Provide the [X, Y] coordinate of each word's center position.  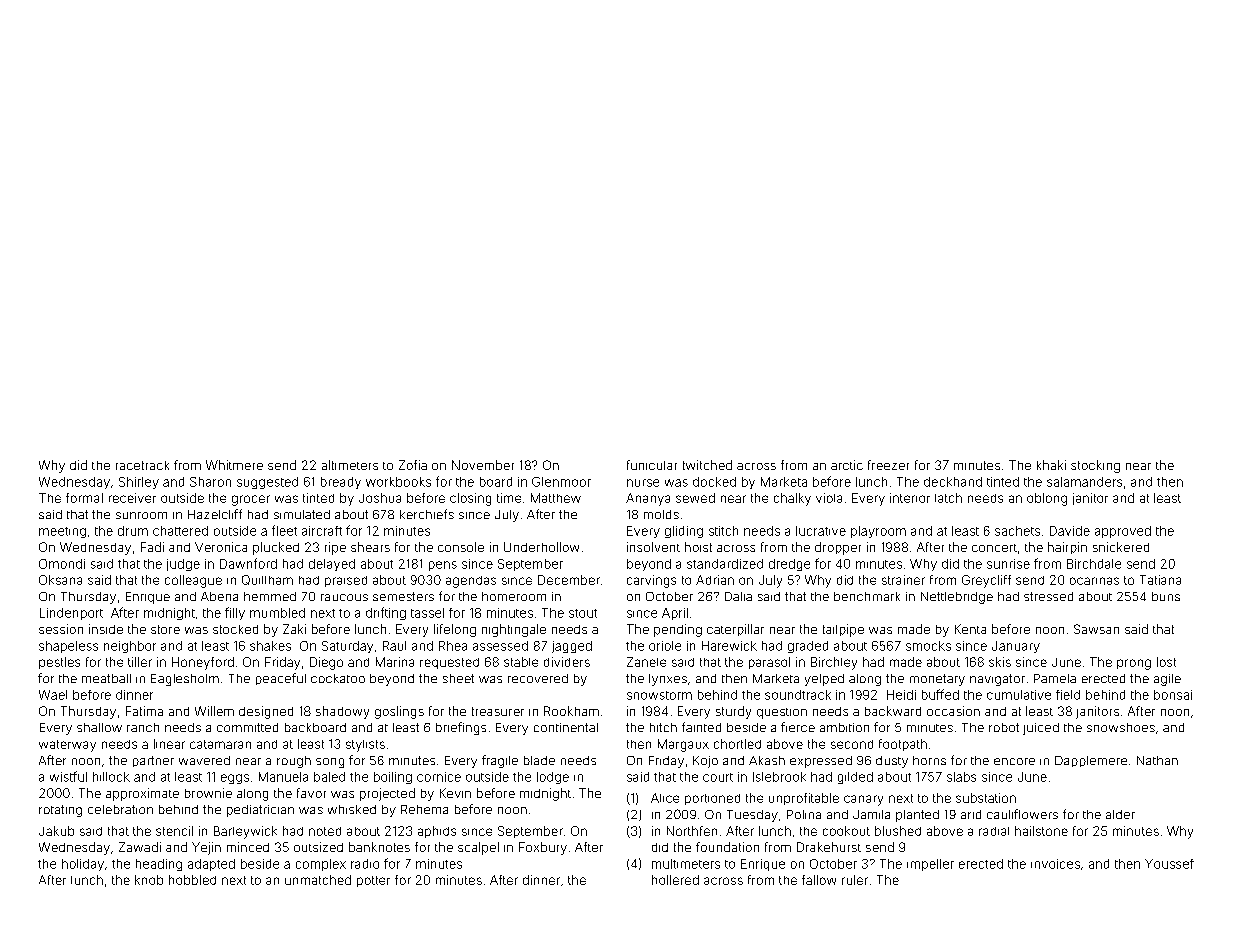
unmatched [318, 880]
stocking [1095, 466]
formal [84, 498]
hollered [675, 880]
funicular [652, 465]
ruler [855, 880]
